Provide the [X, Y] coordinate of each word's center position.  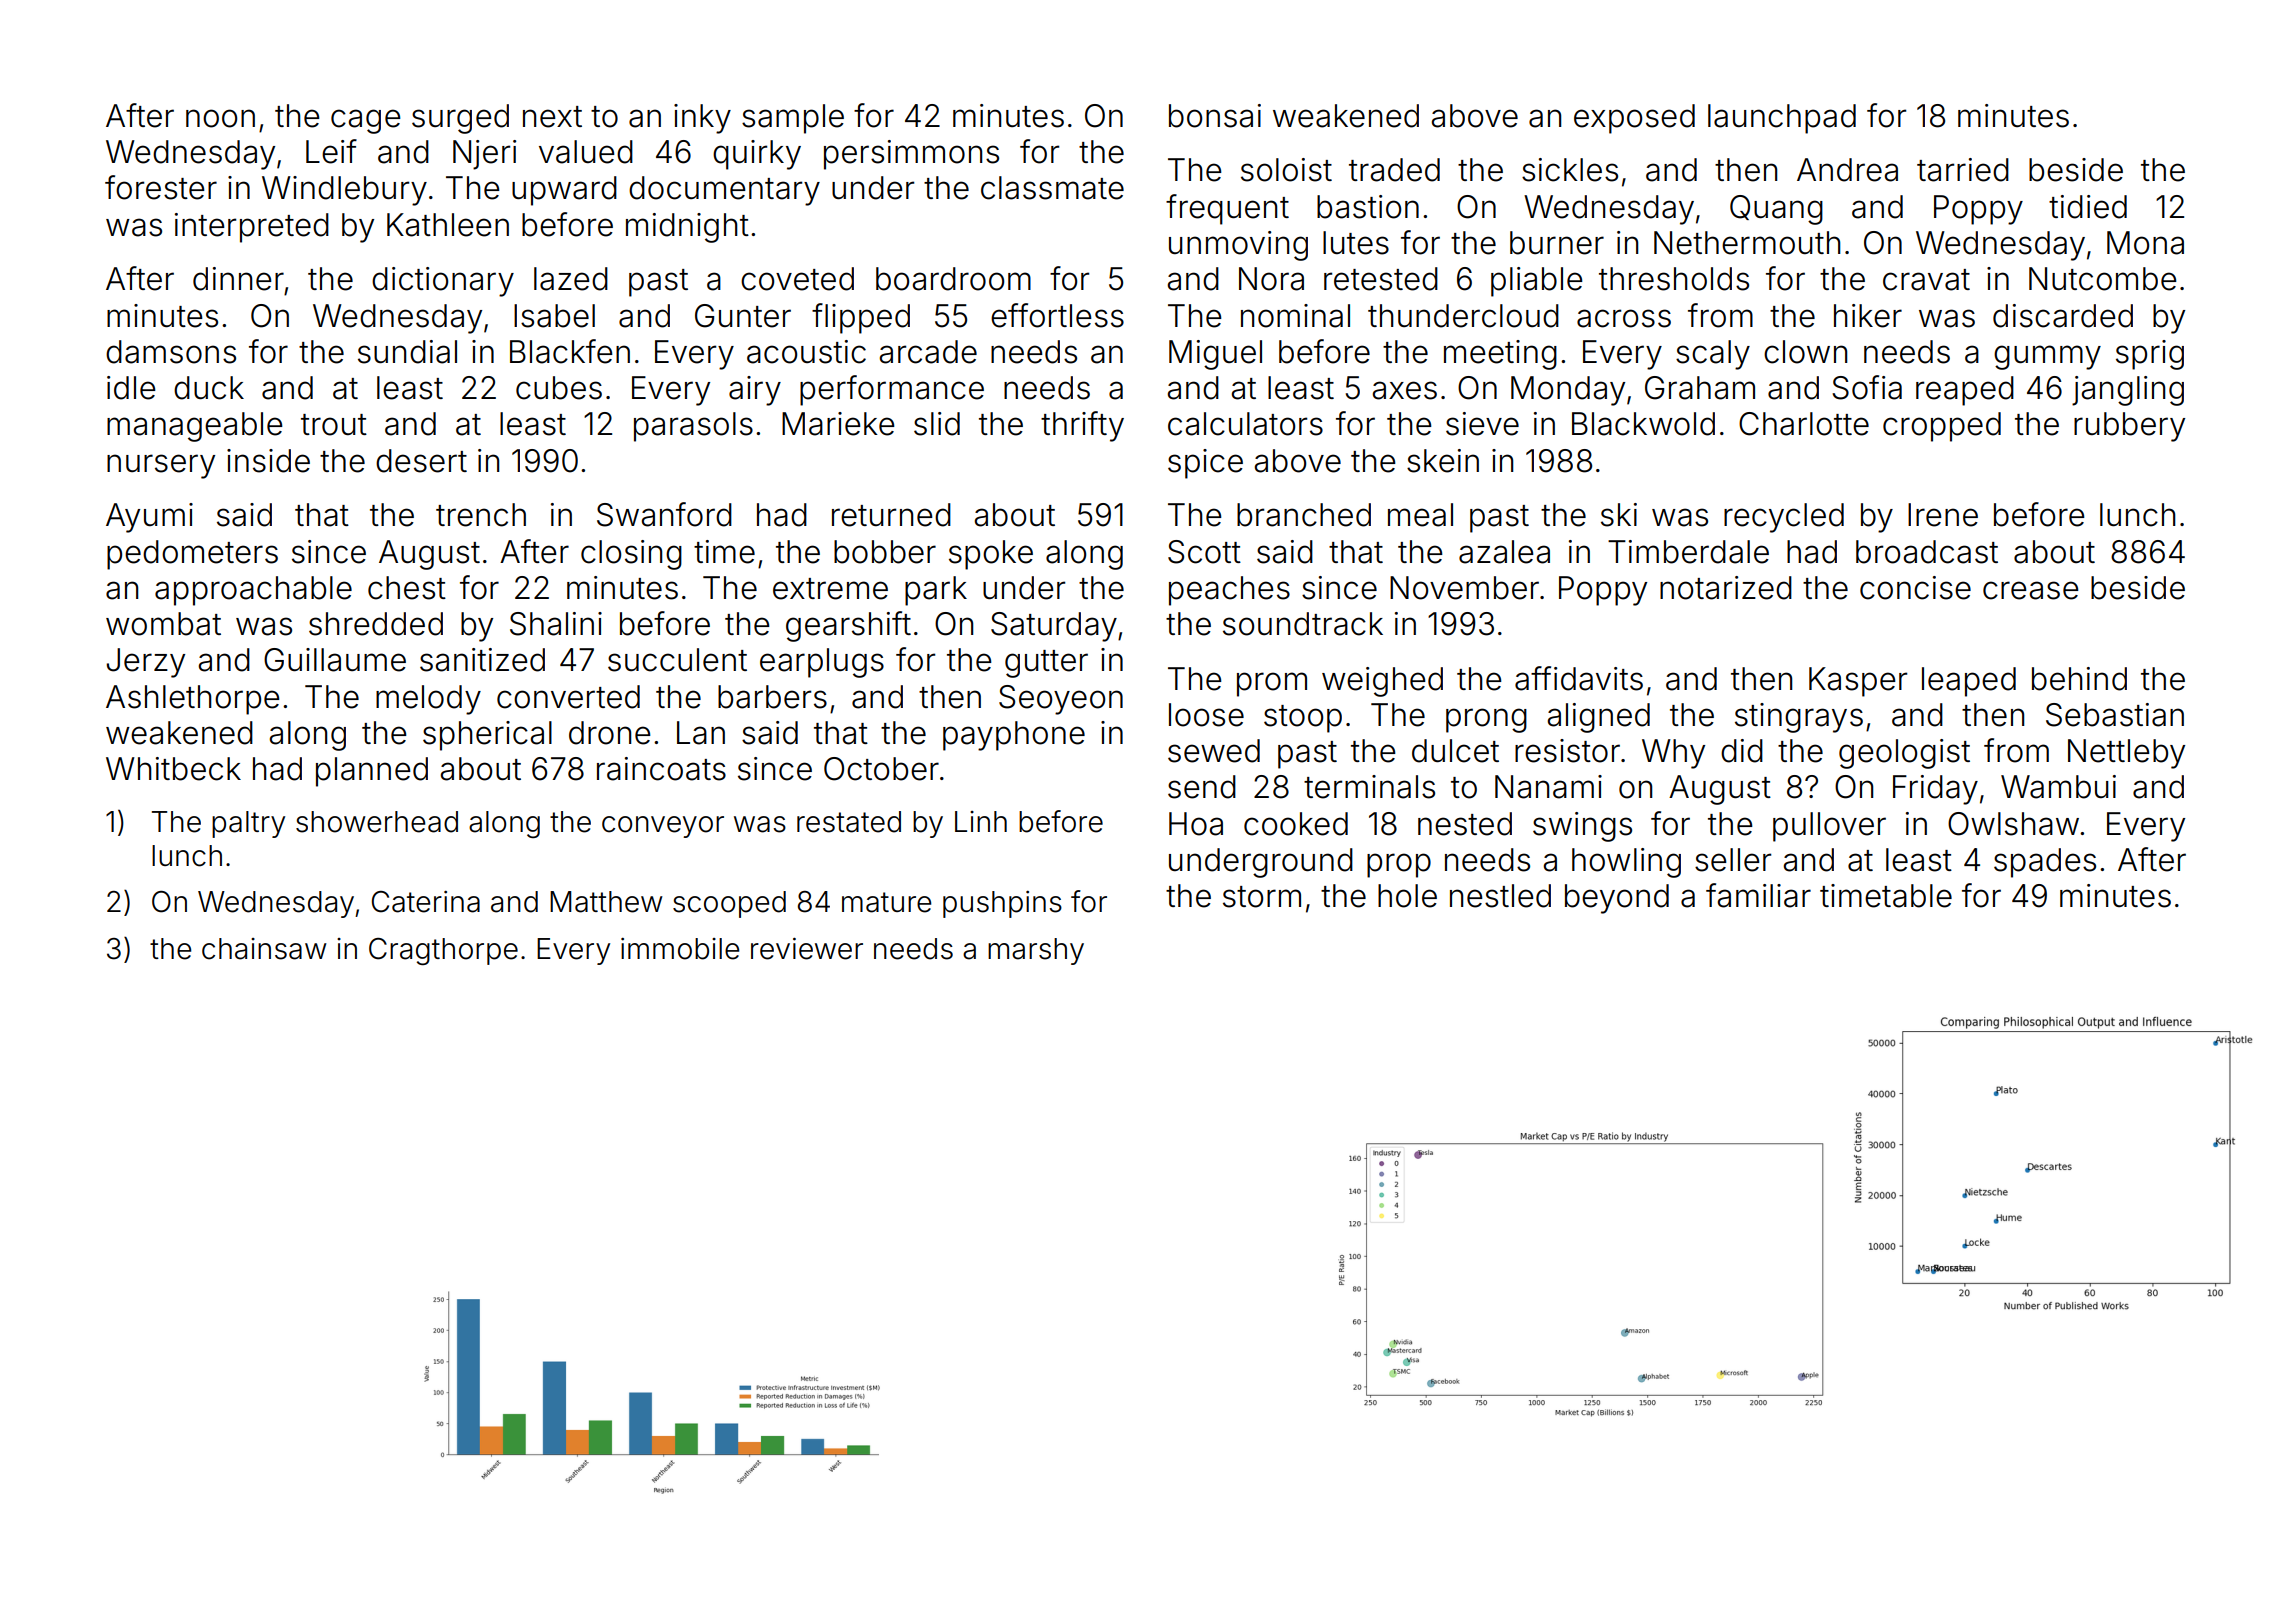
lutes [1356, 243]
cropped [1942, 427]
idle [131, 388]
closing [631, 555]
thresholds [1674, 279]
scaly [1713, 355]
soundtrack [1303, 624]
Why [1673, 754]
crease [2031, 590]
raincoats [661, 769]
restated [849, 822]
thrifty [1082, 426]
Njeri [484, 155]
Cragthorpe [443, 951]
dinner [238, 279]
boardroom [953, 279]
